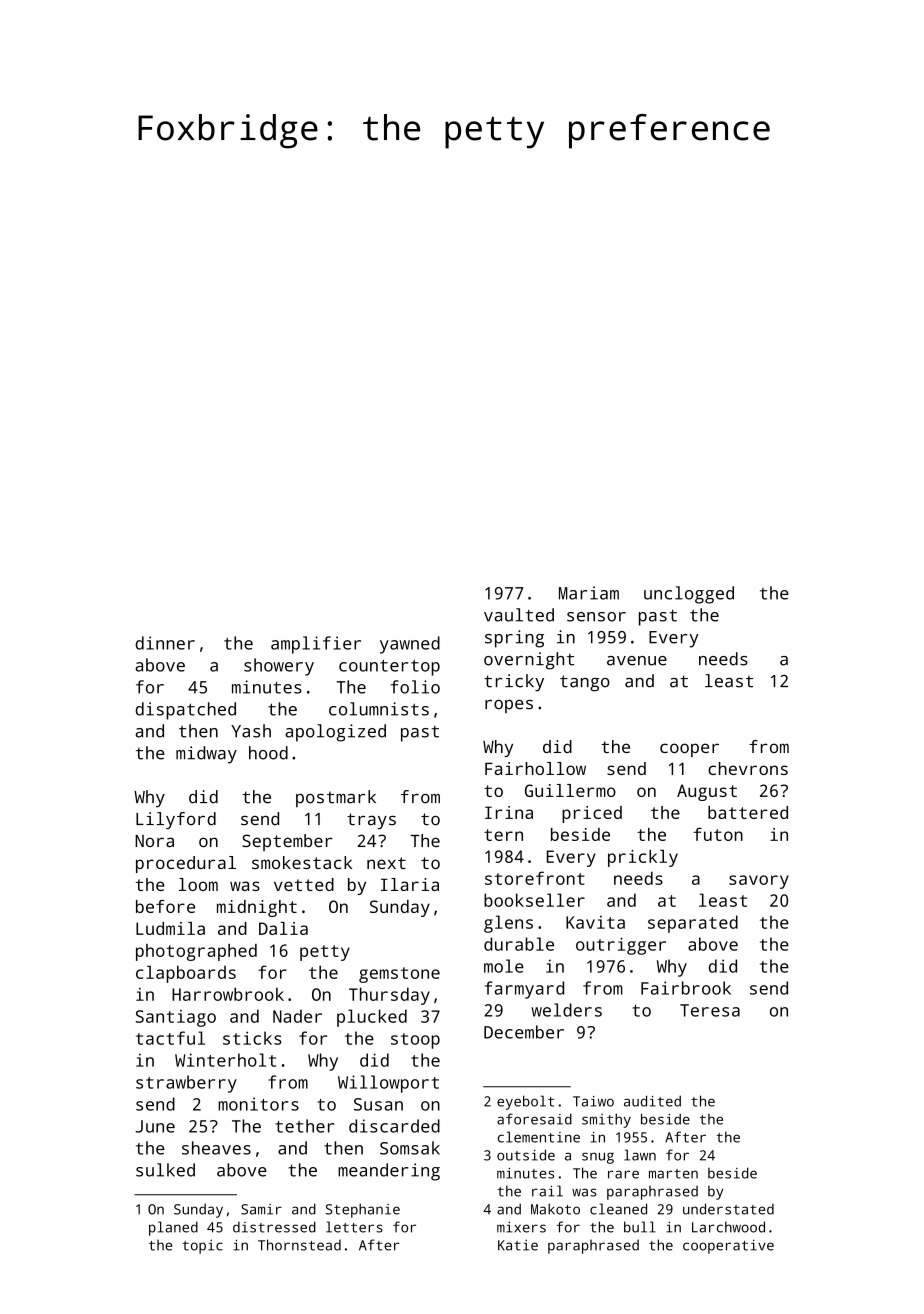 This document has height=1314, width=924. Describe the element at coordinates (305, 1126) in the document. I see `tether` at that location.
